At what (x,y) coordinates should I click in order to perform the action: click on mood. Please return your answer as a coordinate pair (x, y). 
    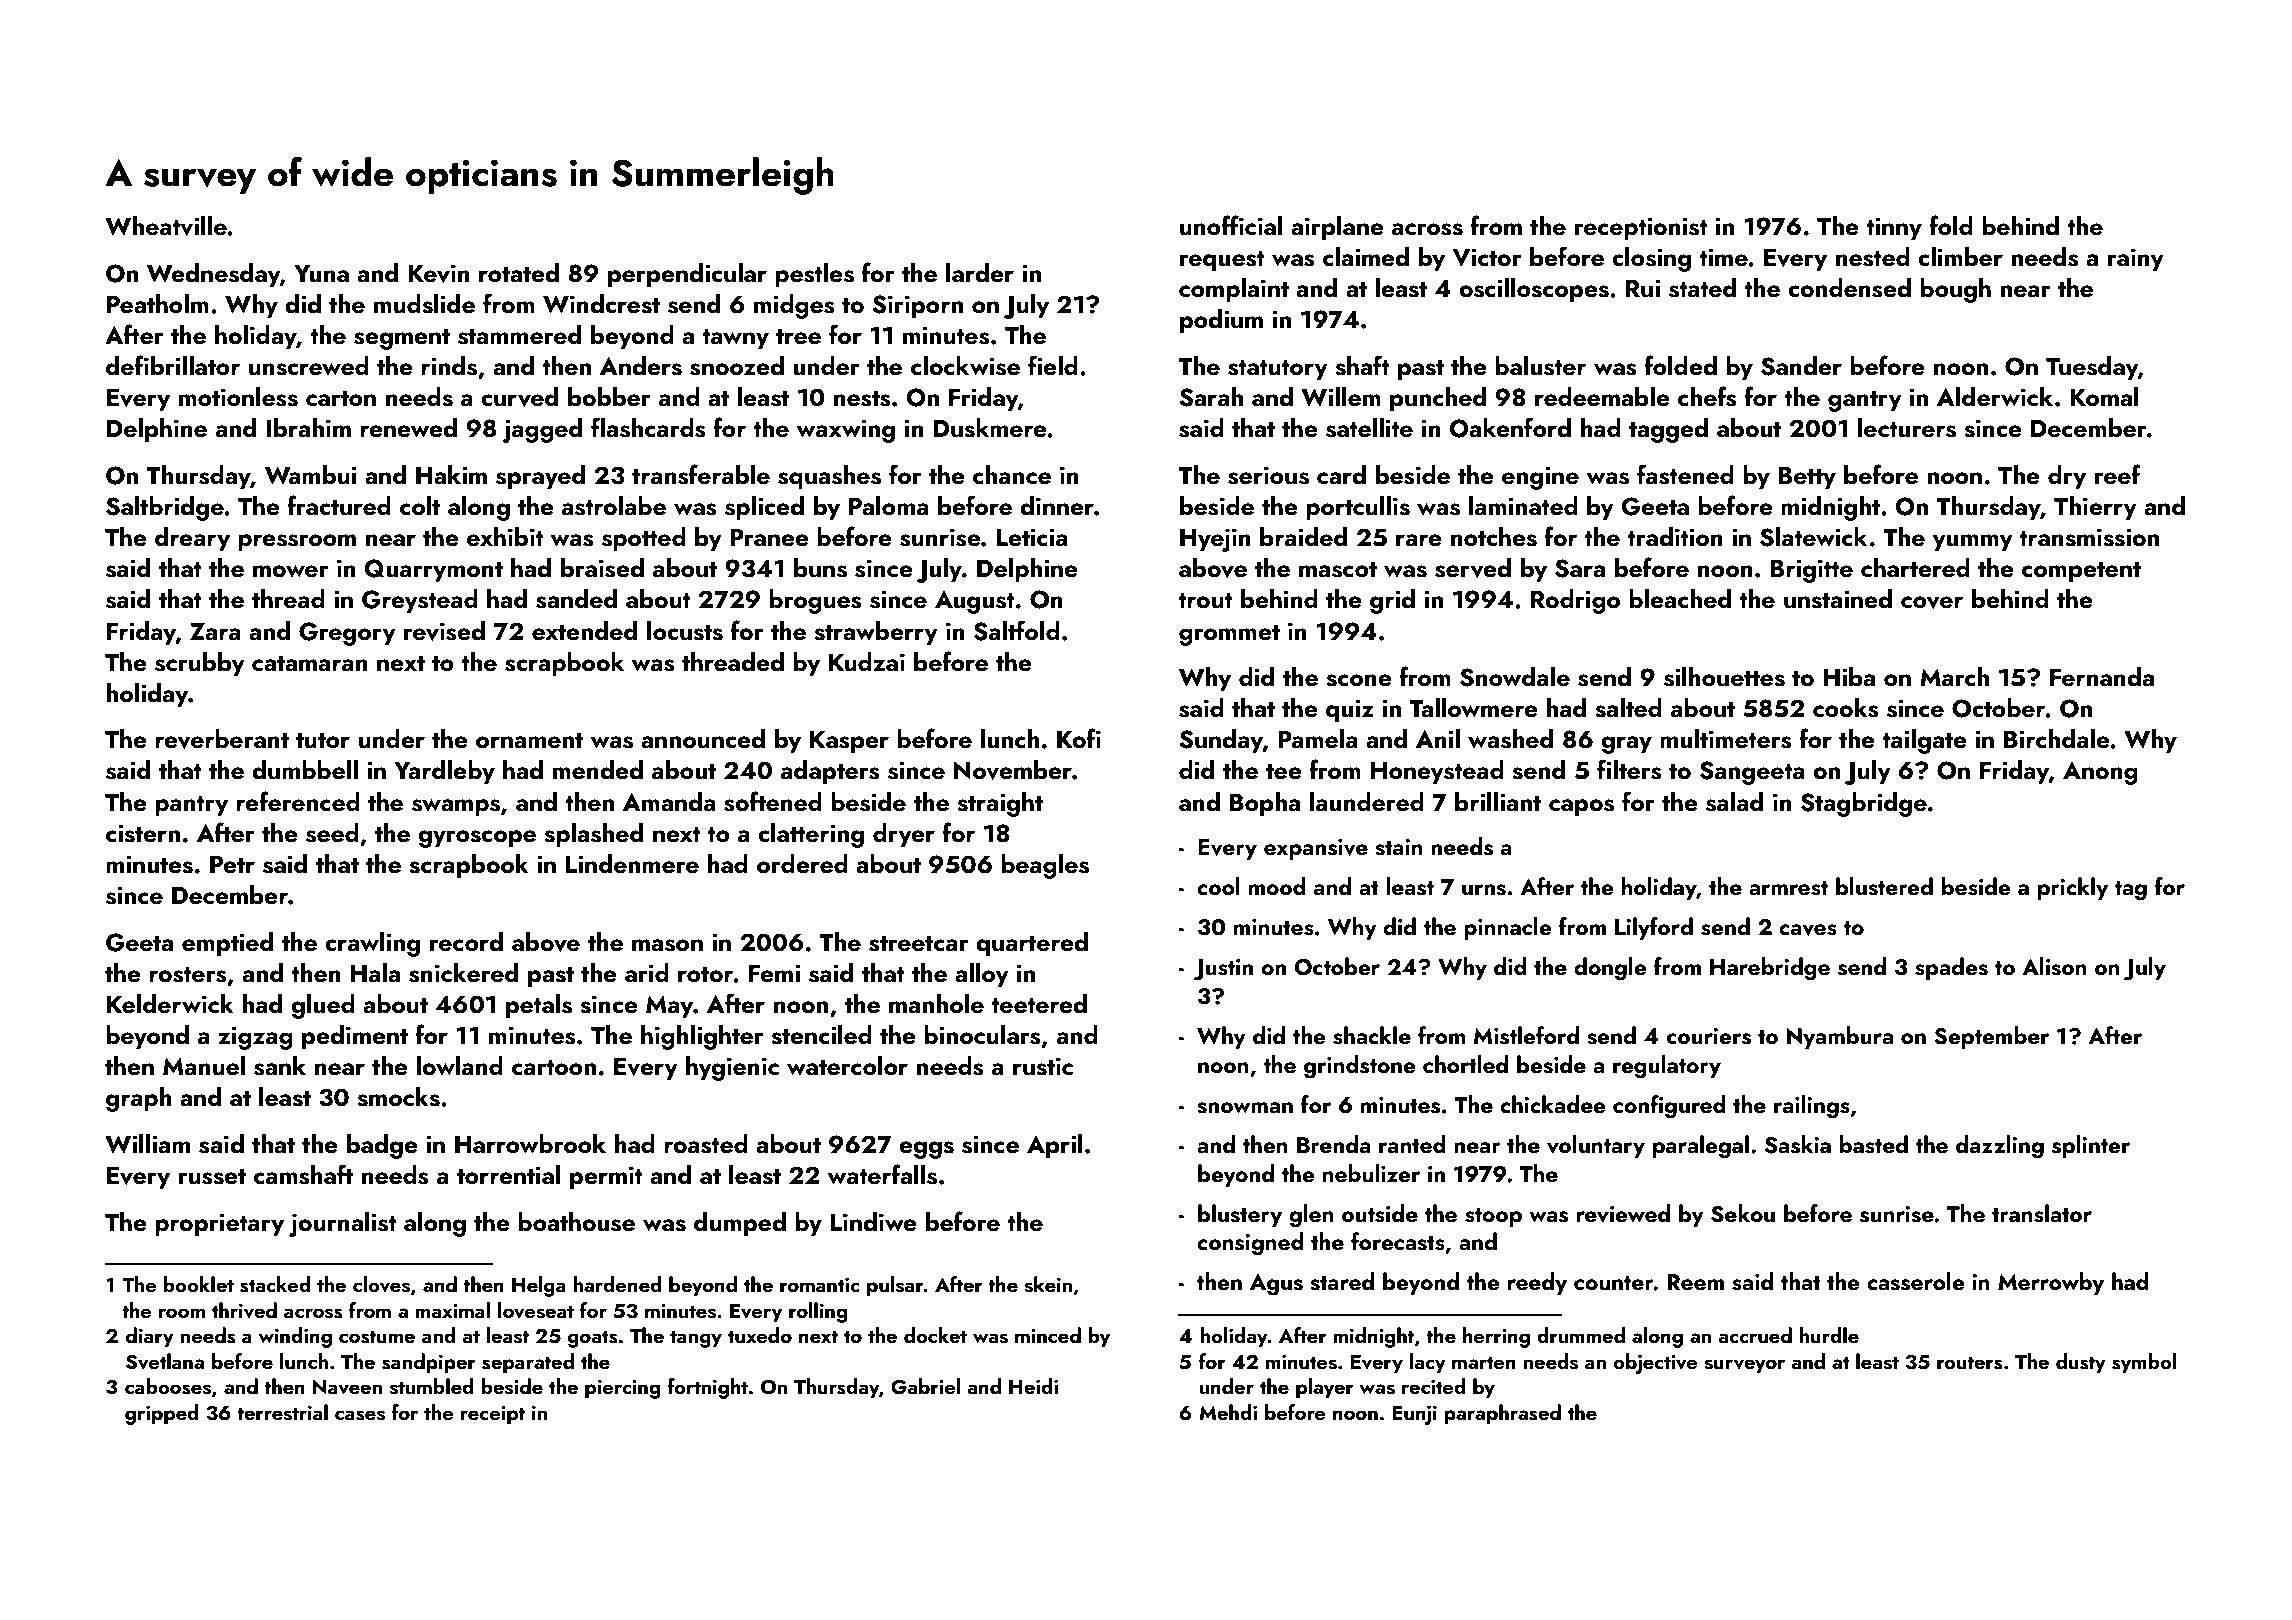
    Looking at the image, I should click on (1277, 886).
